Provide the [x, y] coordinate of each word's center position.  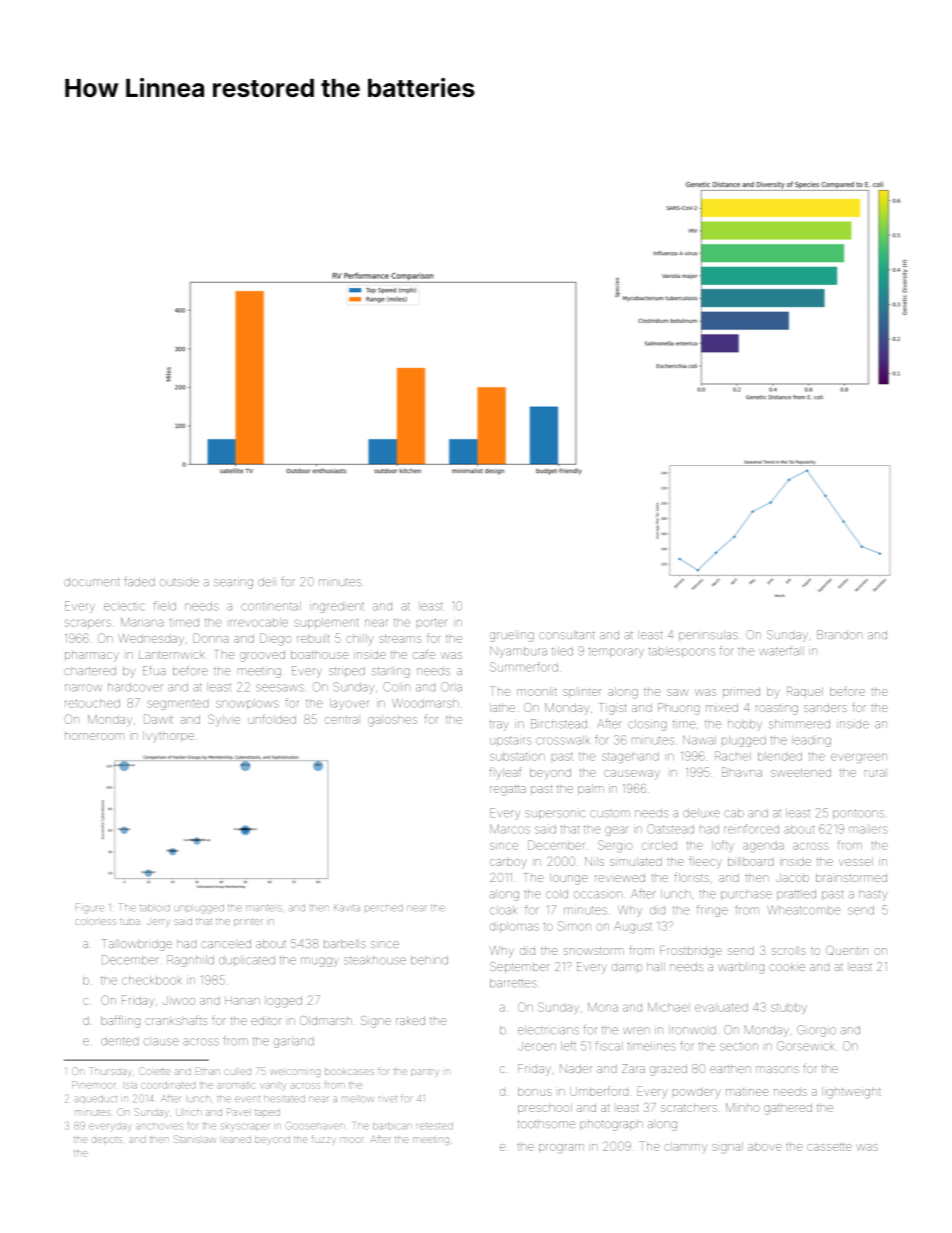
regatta [508, 790]
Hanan [242, 1000]
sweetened [801, 772]
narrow [83, 688]
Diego [275, 639]
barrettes [513, 983]
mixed [722, 707]
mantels [264, 908]
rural [875, 773]
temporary [616, 652]
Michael [669, 1007]
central [341, 720]
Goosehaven [315, 1125]
